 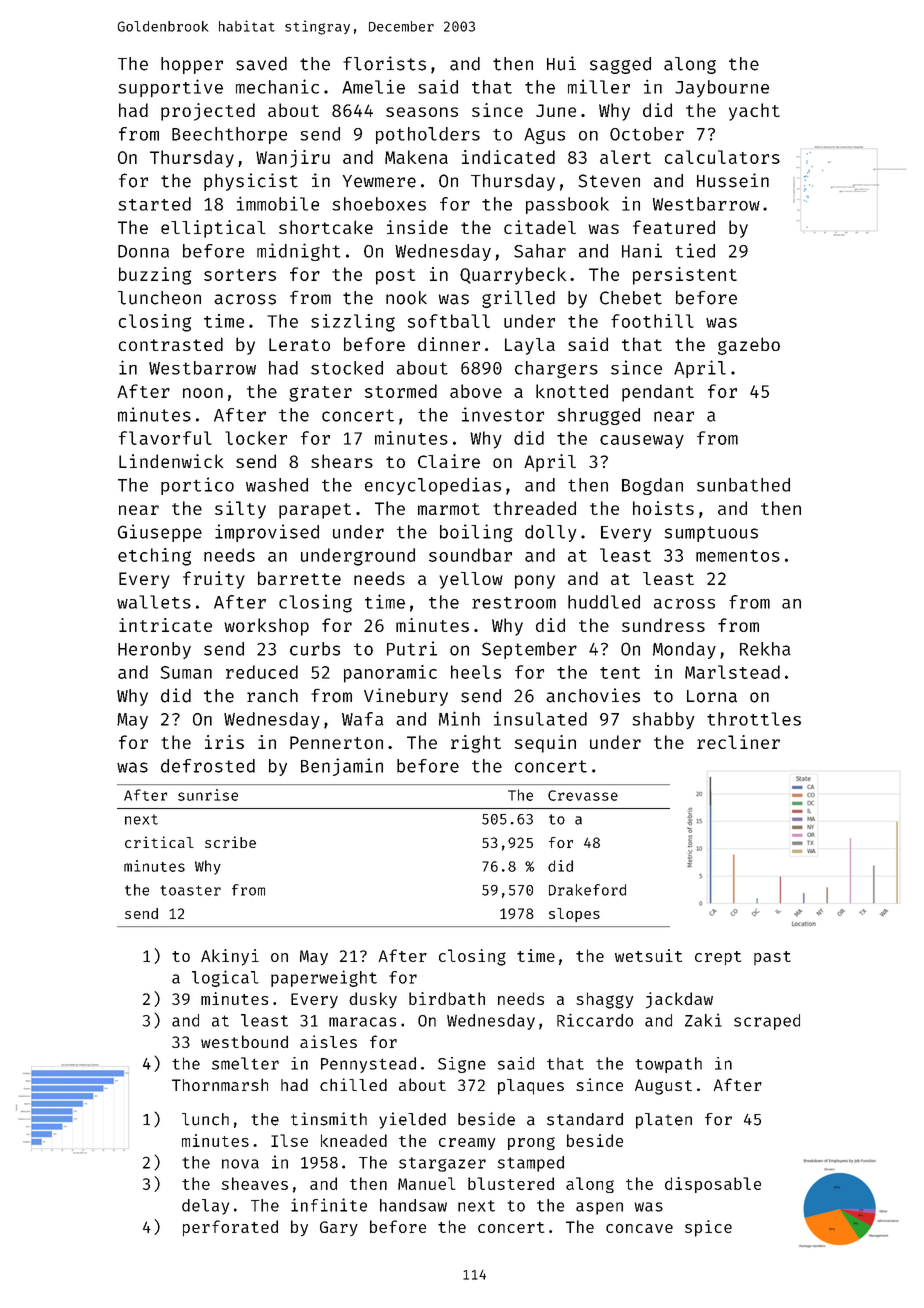 I want to click on yacht, so click(x=754, y=112).
